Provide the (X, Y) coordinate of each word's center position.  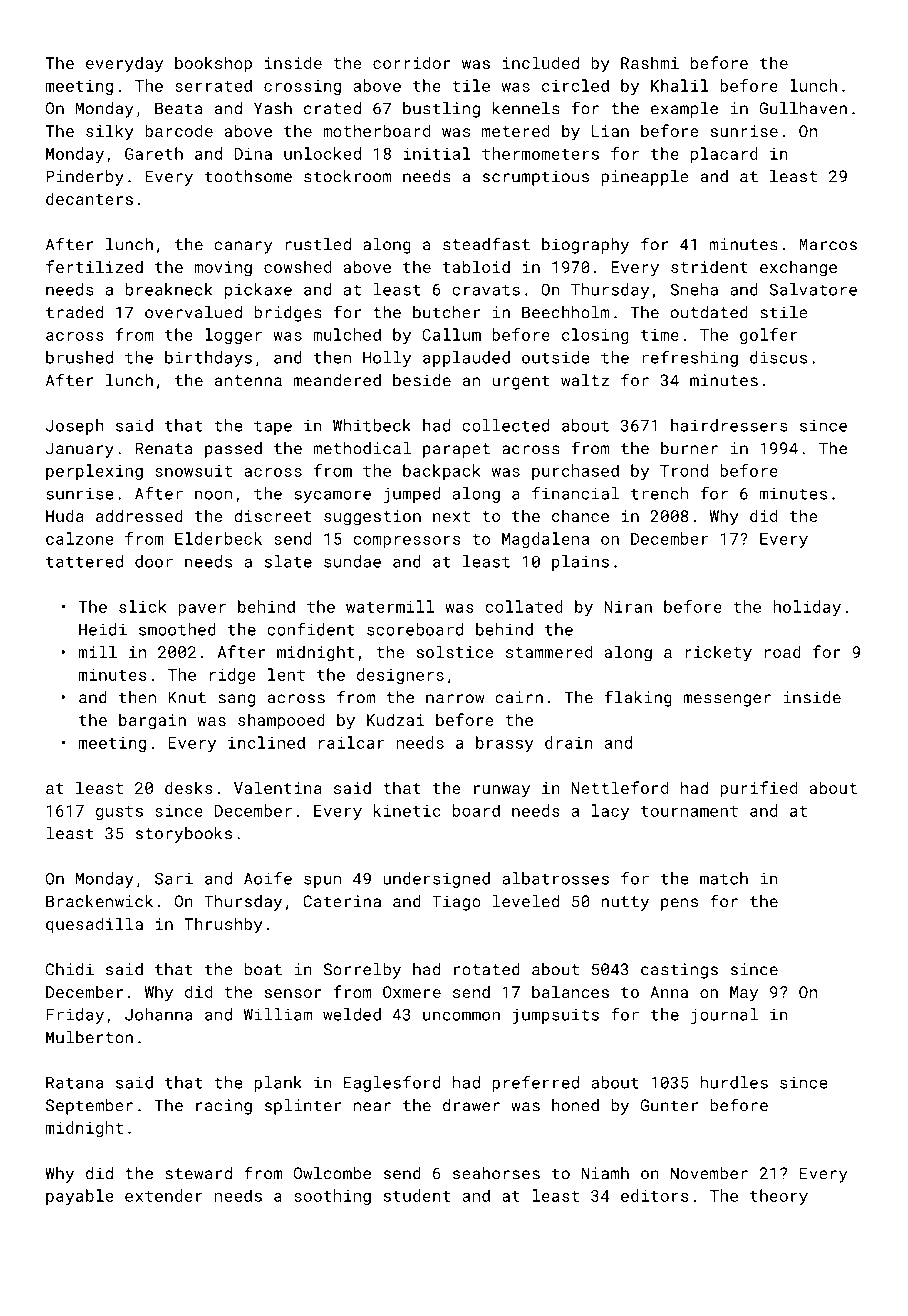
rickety (718, 653)
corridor (412, 62)
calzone (80, 538)
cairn (519, 697)
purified (758, 789)
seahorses (496, 1173)
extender (164, 1195)
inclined (266, 742)
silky (110, 132)
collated (524, 606)
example (684, 110)
